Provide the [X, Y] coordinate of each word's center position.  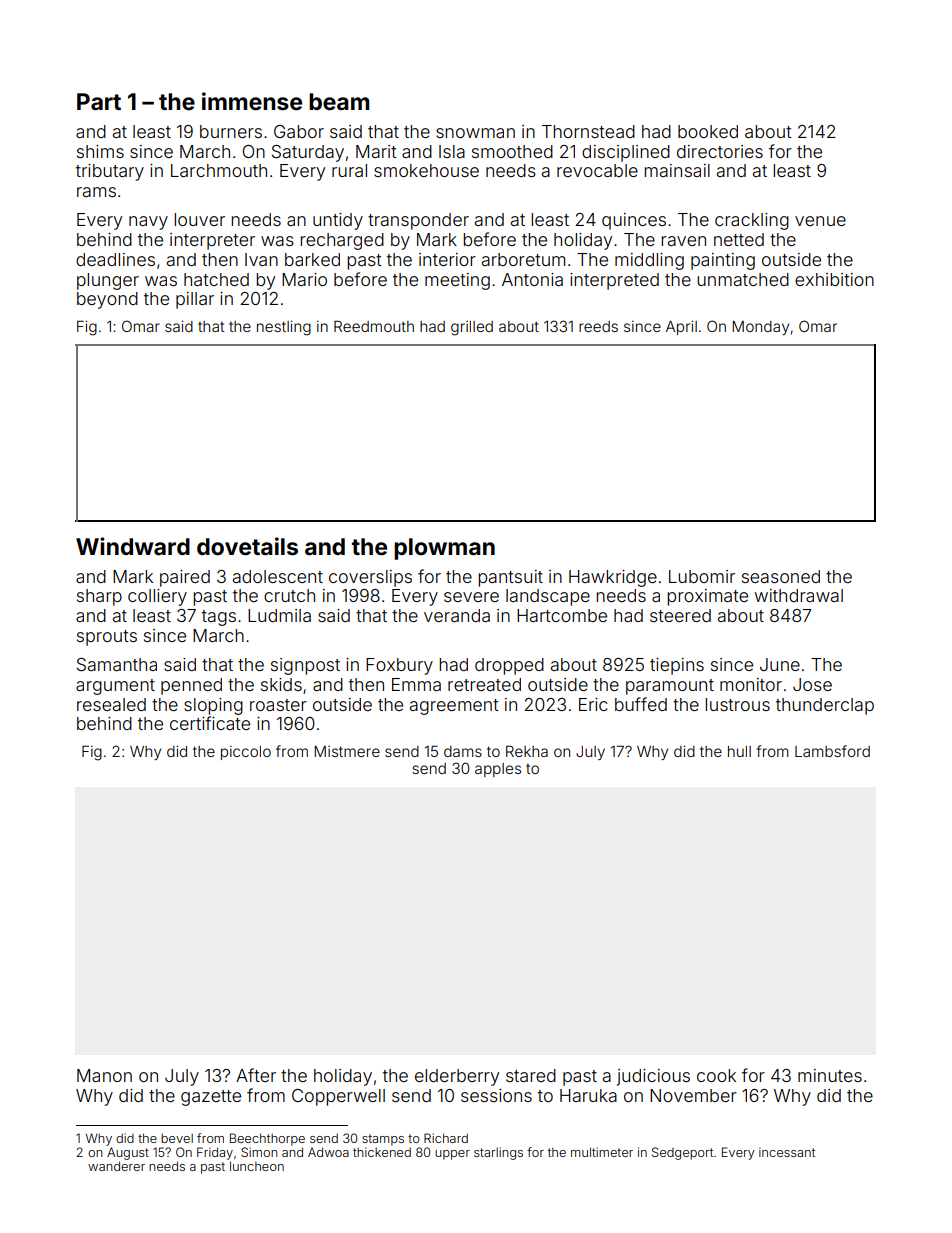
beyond [107, 300]
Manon [104, 1075]
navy [148, 223]
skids [281, 684]
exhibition [834, 279]
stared [531, 1075]
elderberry [457, 1077]
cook [716, 1075]
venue [820, 221]
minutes [830, 1075]
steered [680, 615]
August [128, 1153]
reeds [598, 326]
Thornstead [588, 131]
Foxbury [399, 666]
